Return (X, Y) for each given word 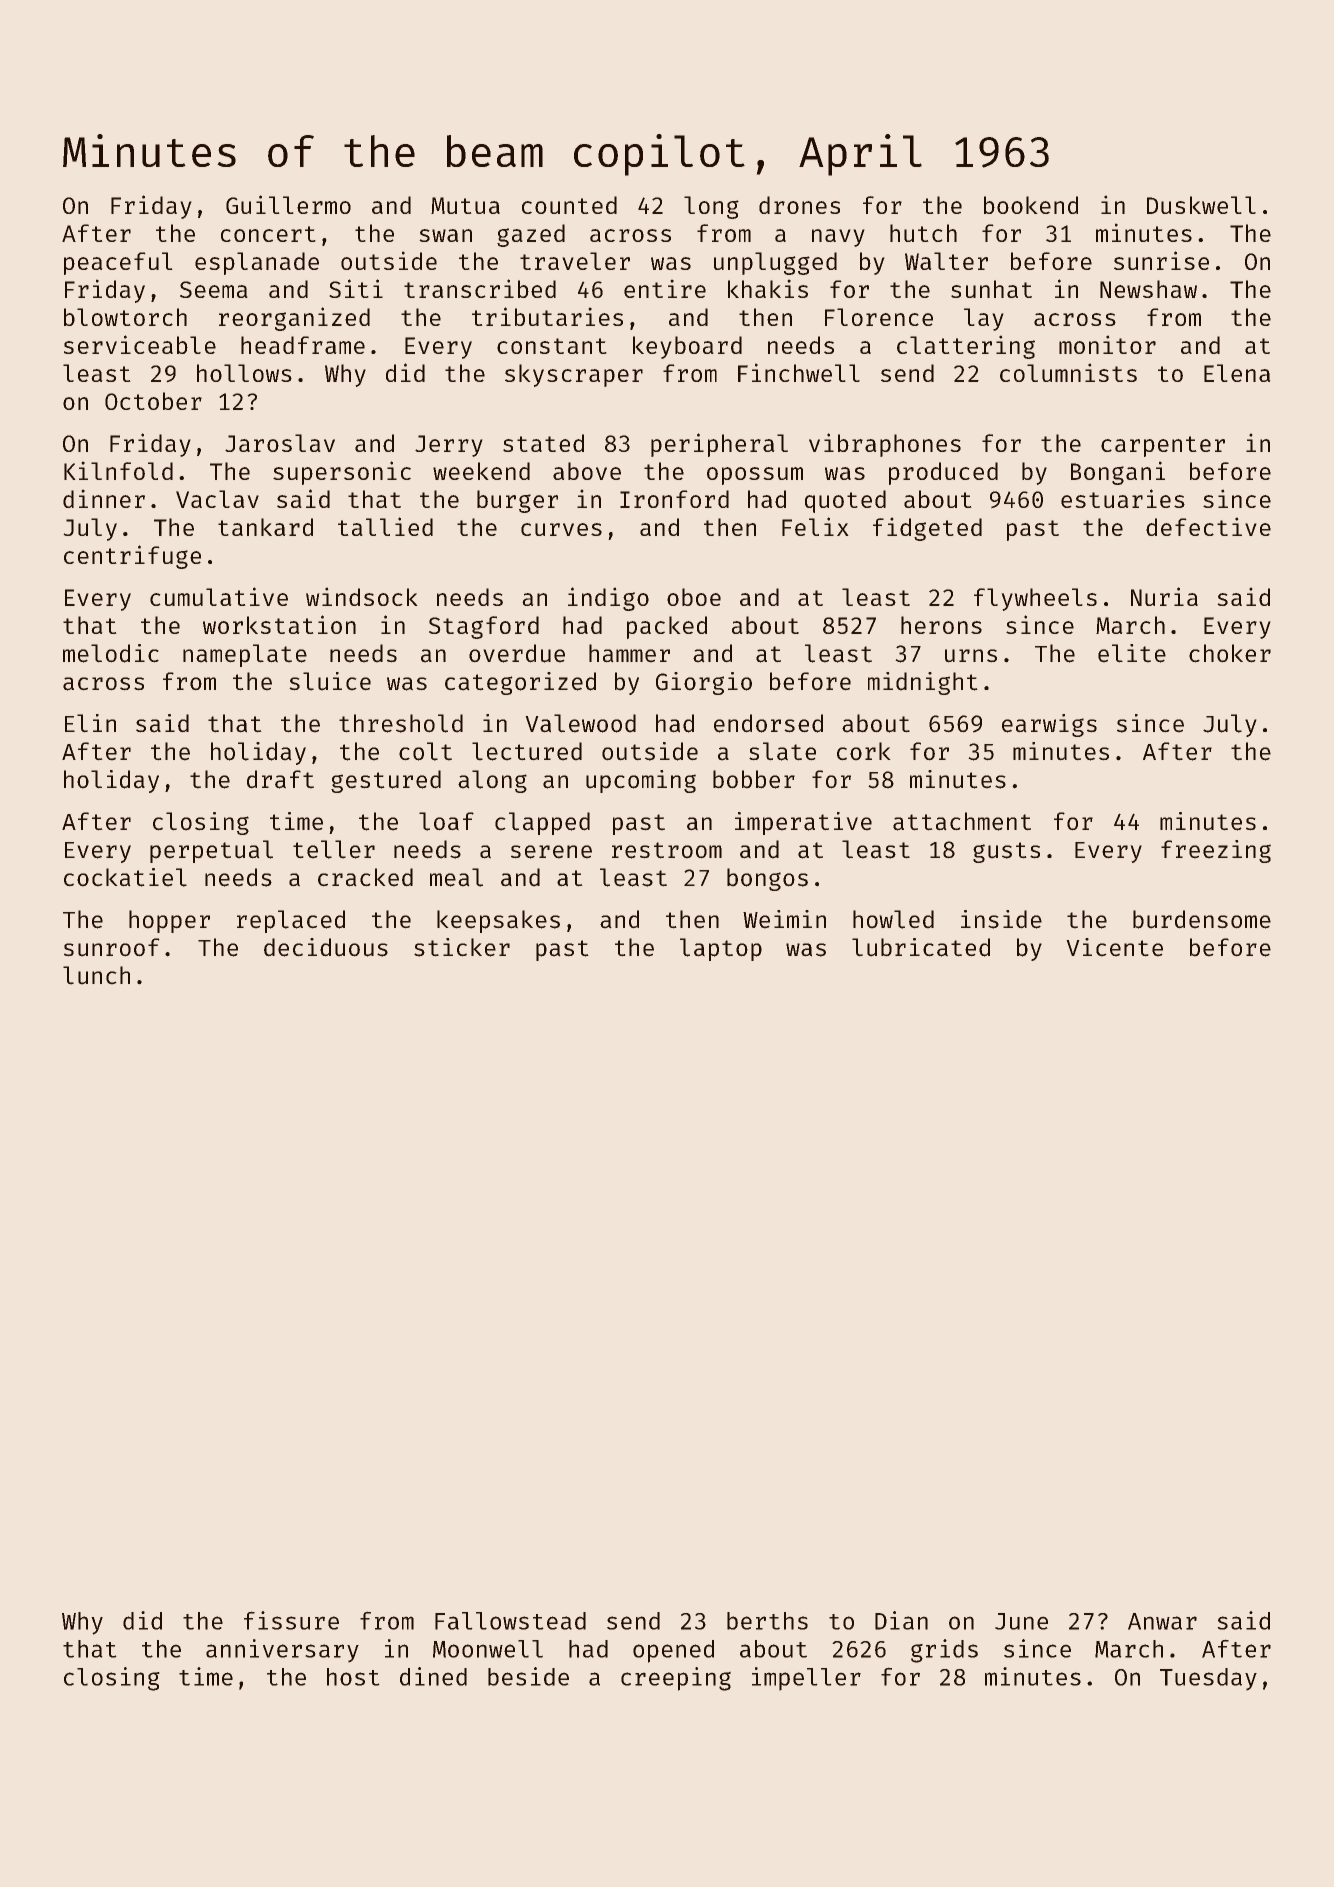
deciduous (326, 947)
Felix (815, 526)
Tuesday (1208, 1679)
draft (280, 779)
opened (673, 1651)
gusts (1006, 852)
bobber (754, 779)
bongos (767, 879)
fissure (291, 1620)
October (153, 401)
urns (971, 656)
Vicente (1114, 947)
